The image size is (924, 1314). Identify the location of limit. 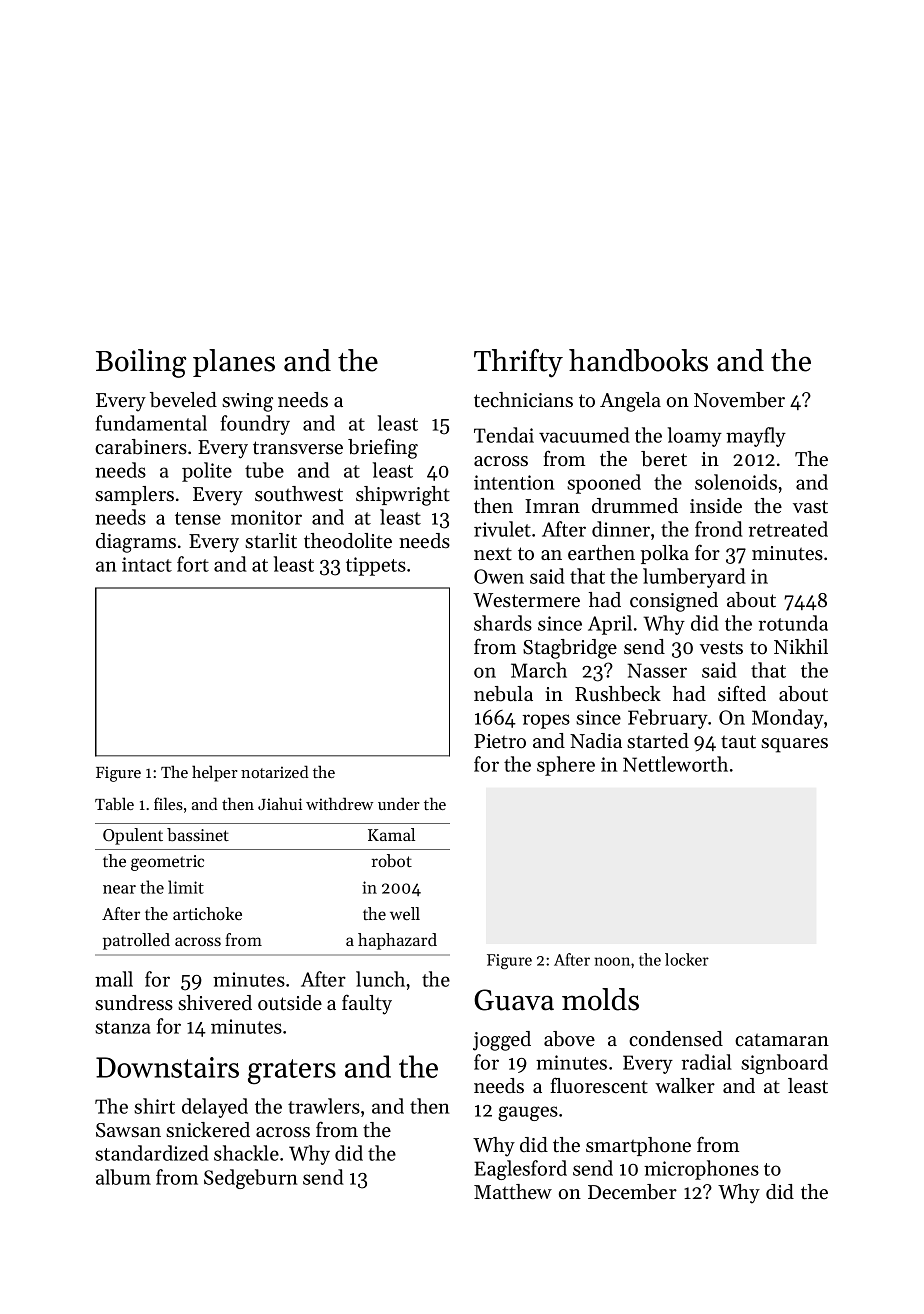
(186, 887).
